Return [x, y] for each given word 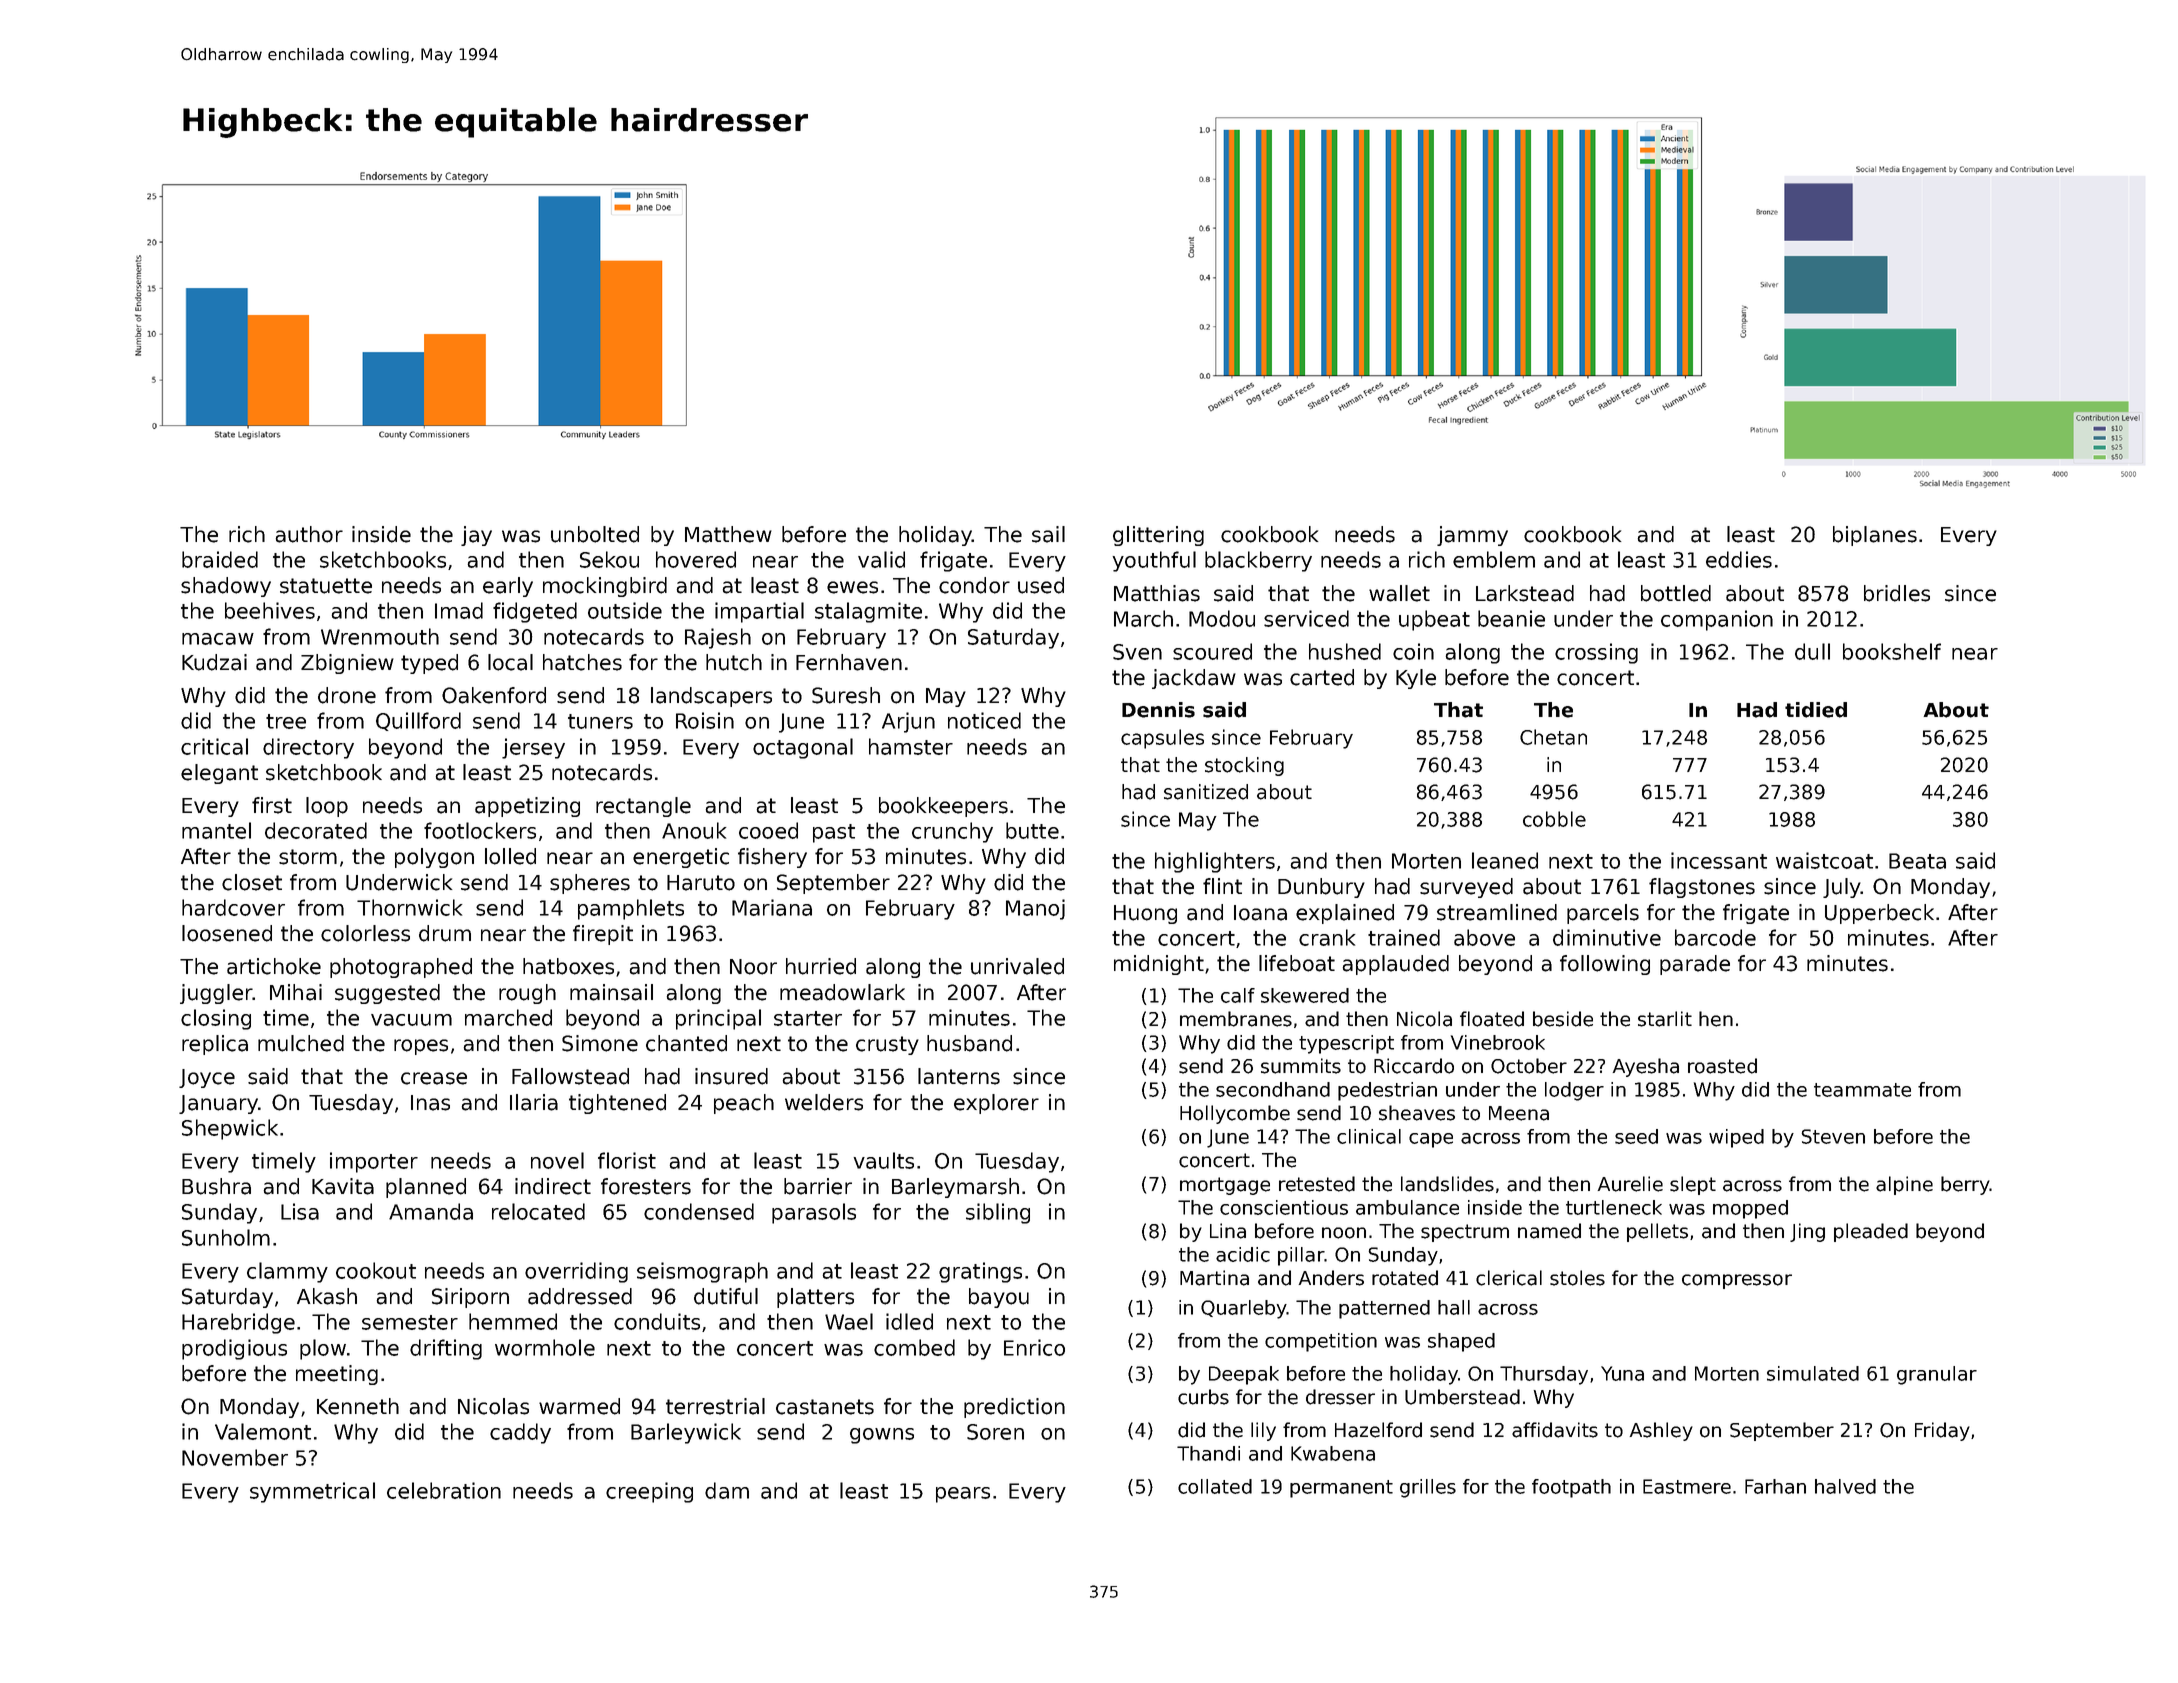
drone [347, 695]
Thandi [1208, 1453]
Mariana [772, 907]
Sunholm [226, 1237]
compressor [1737, 1281]
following [1605, 965]
